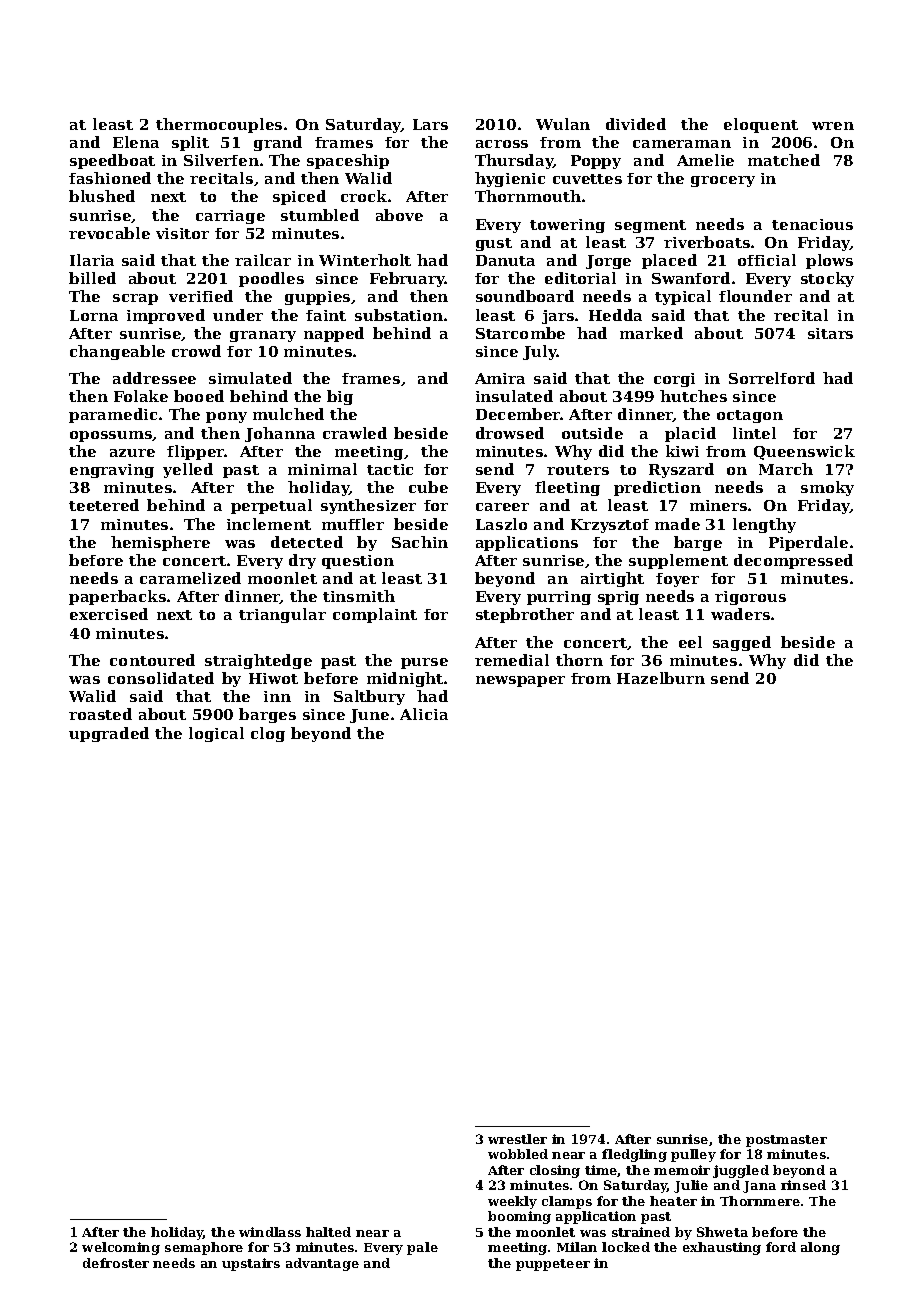  Describe the element at coordinates (510, 433) in the screenshot. I see `drowsed` at that location.
